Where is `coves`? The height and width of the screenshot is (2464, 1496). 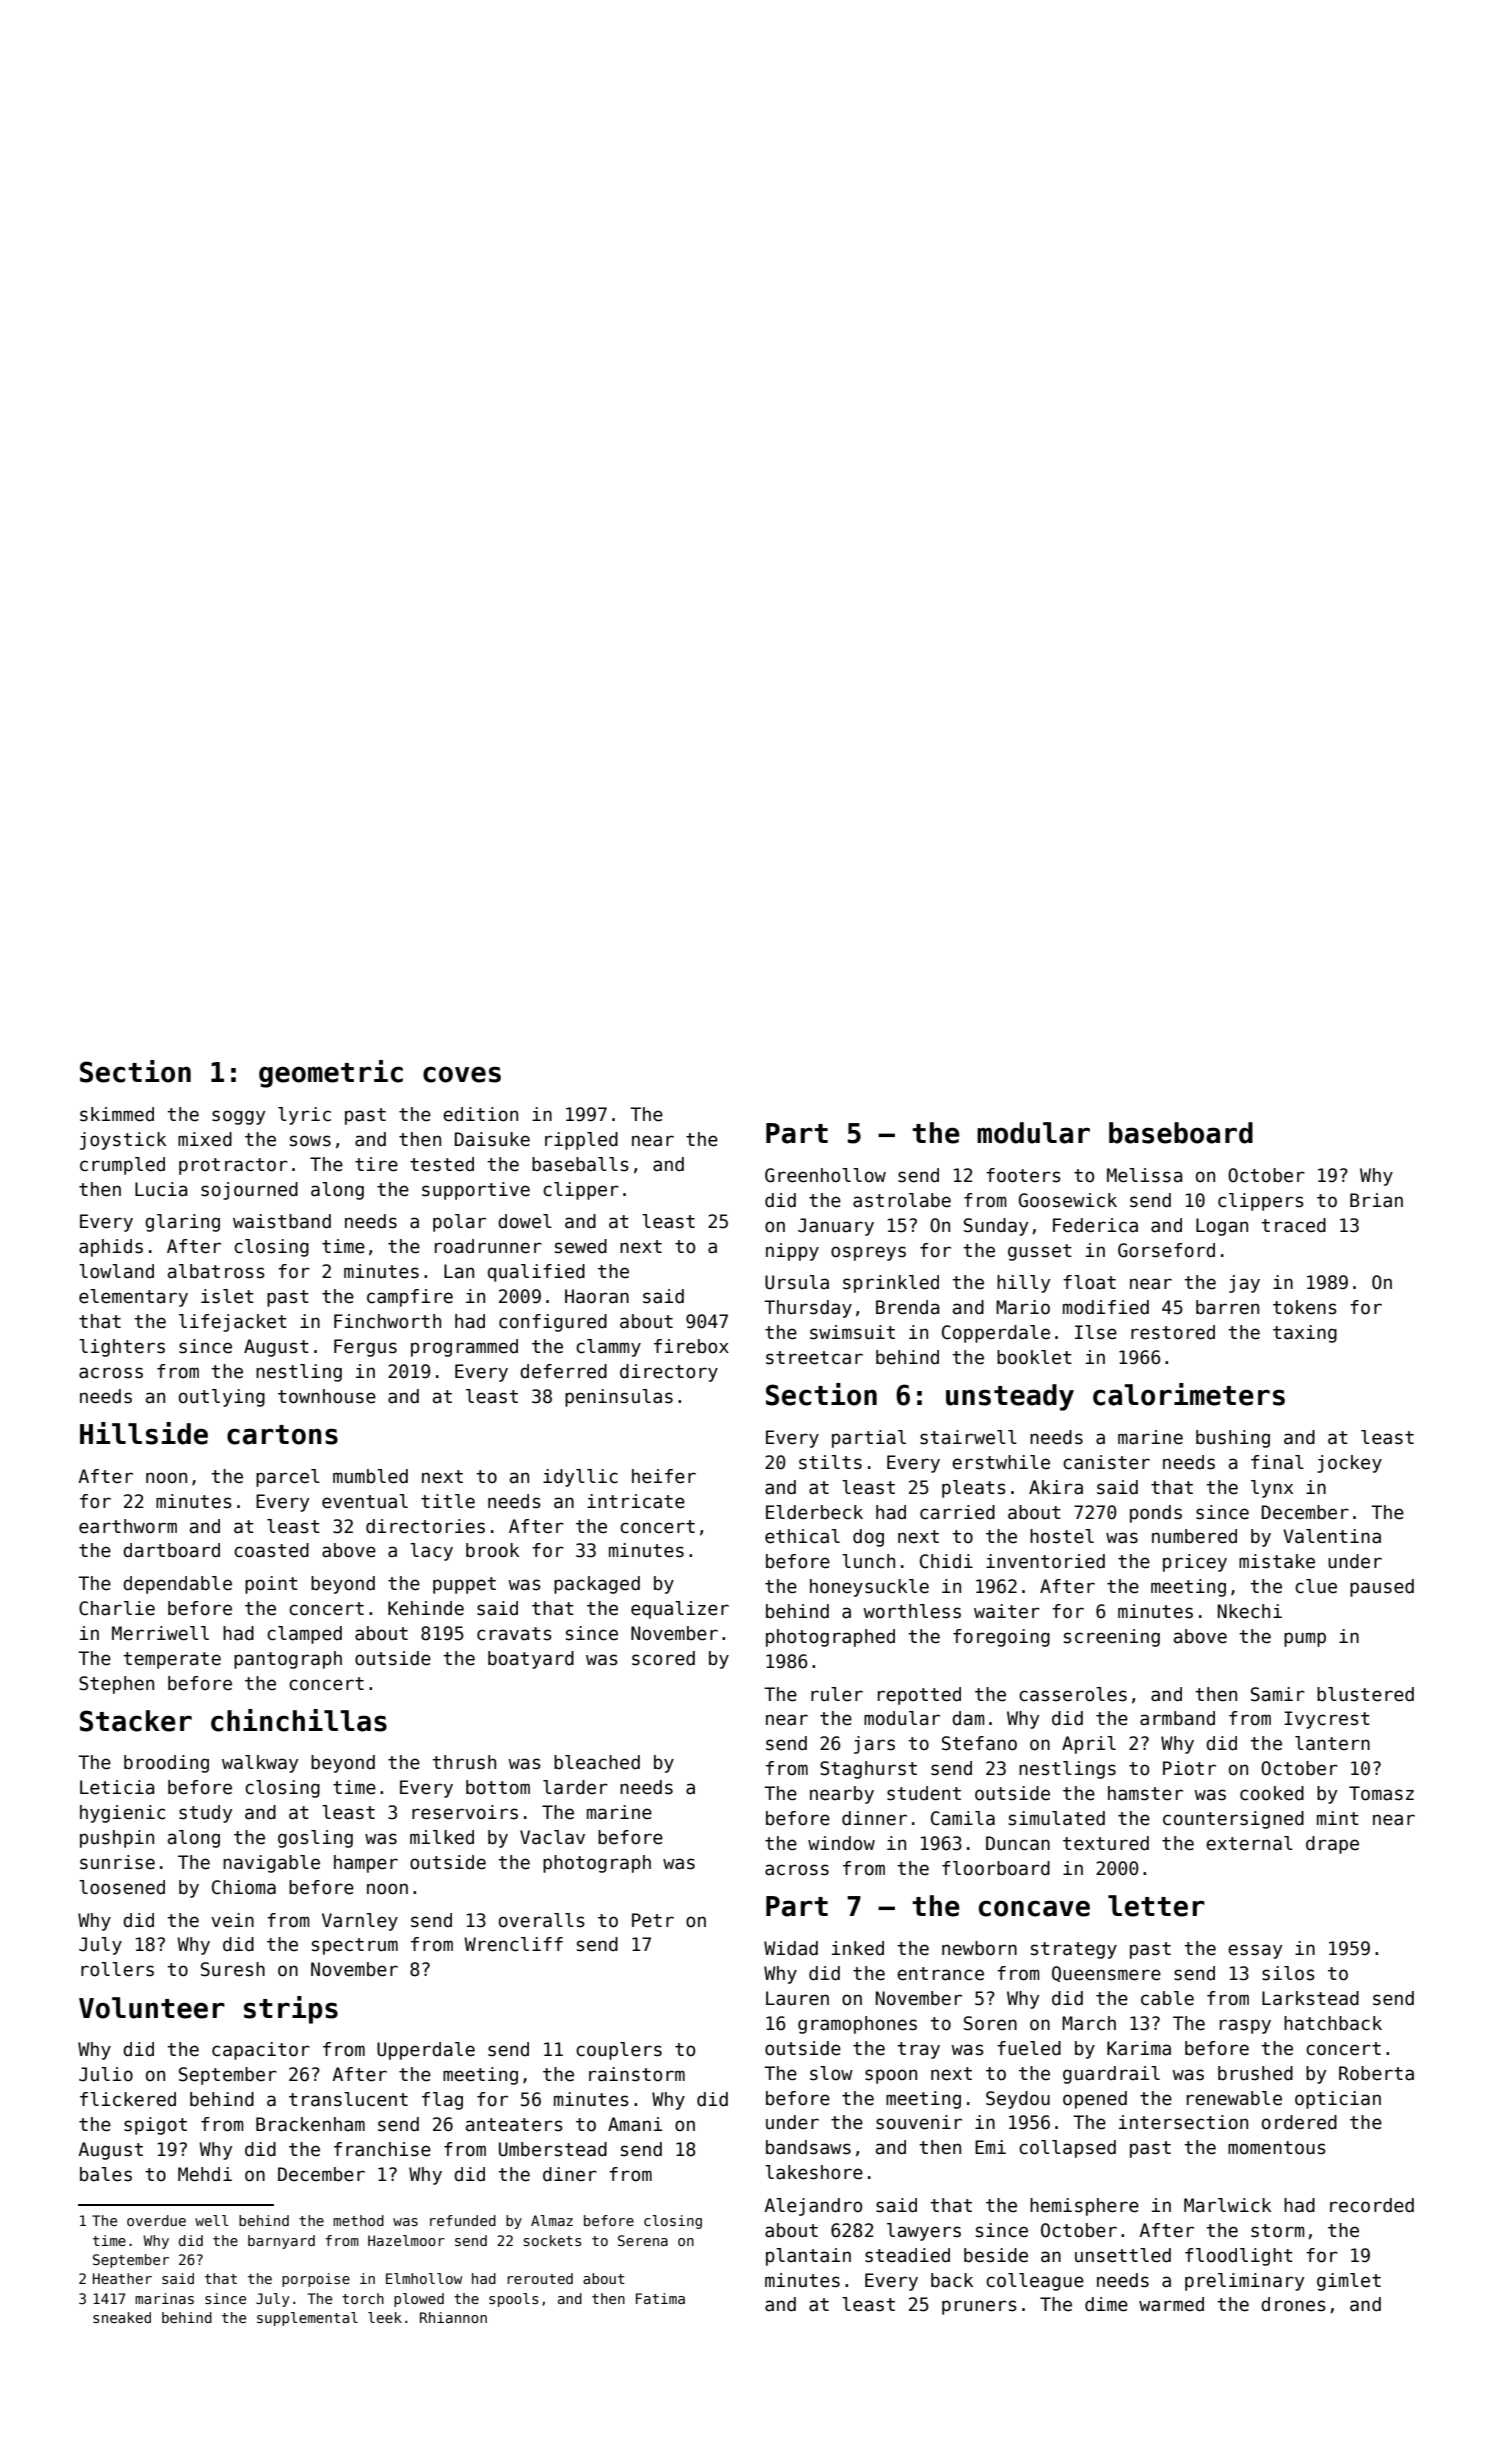 coves is located at coordinates (462, 1074).
